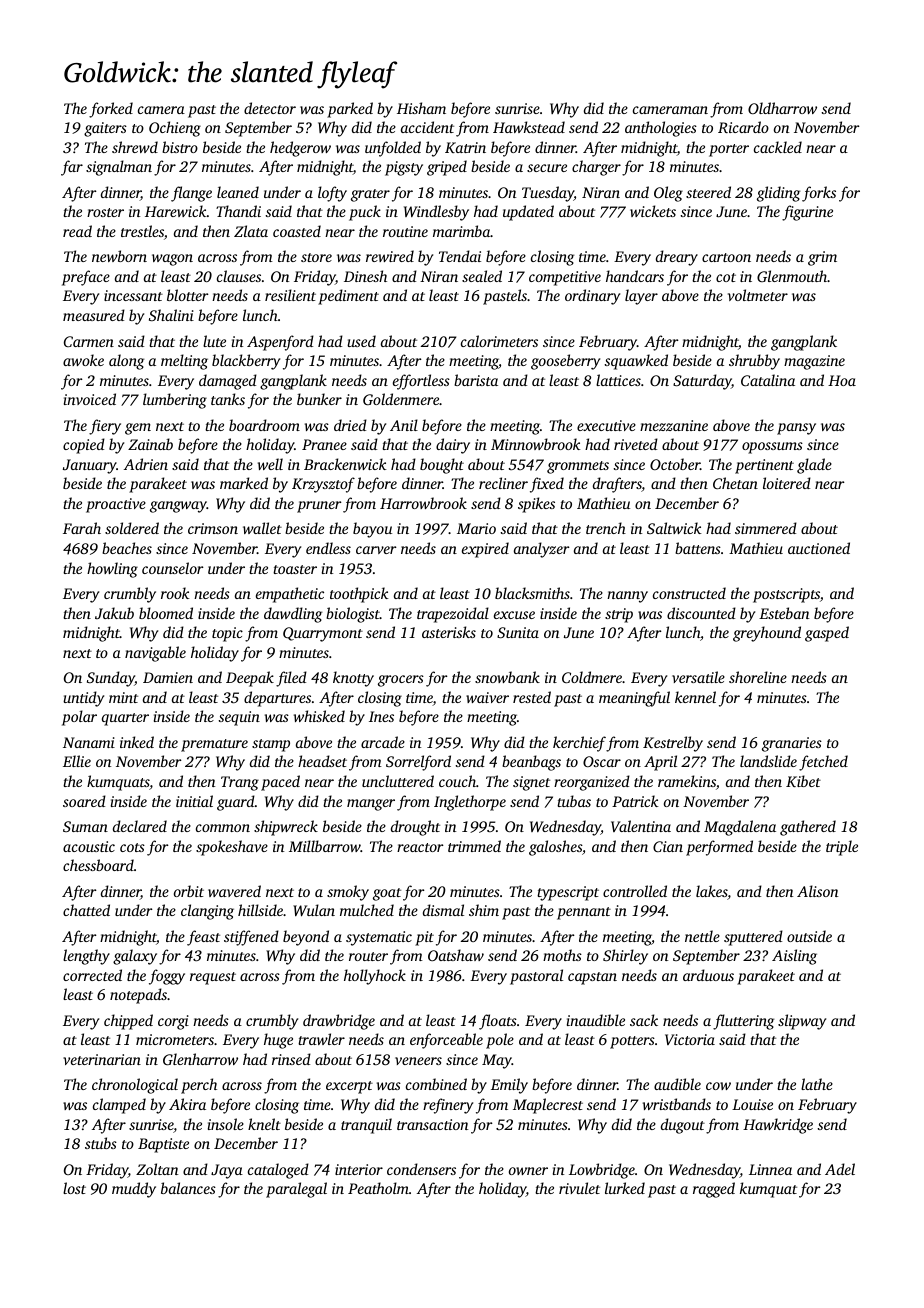  Describe the element at coordinates (378, 1188) in the image. I see `Peatholm` at that location.
